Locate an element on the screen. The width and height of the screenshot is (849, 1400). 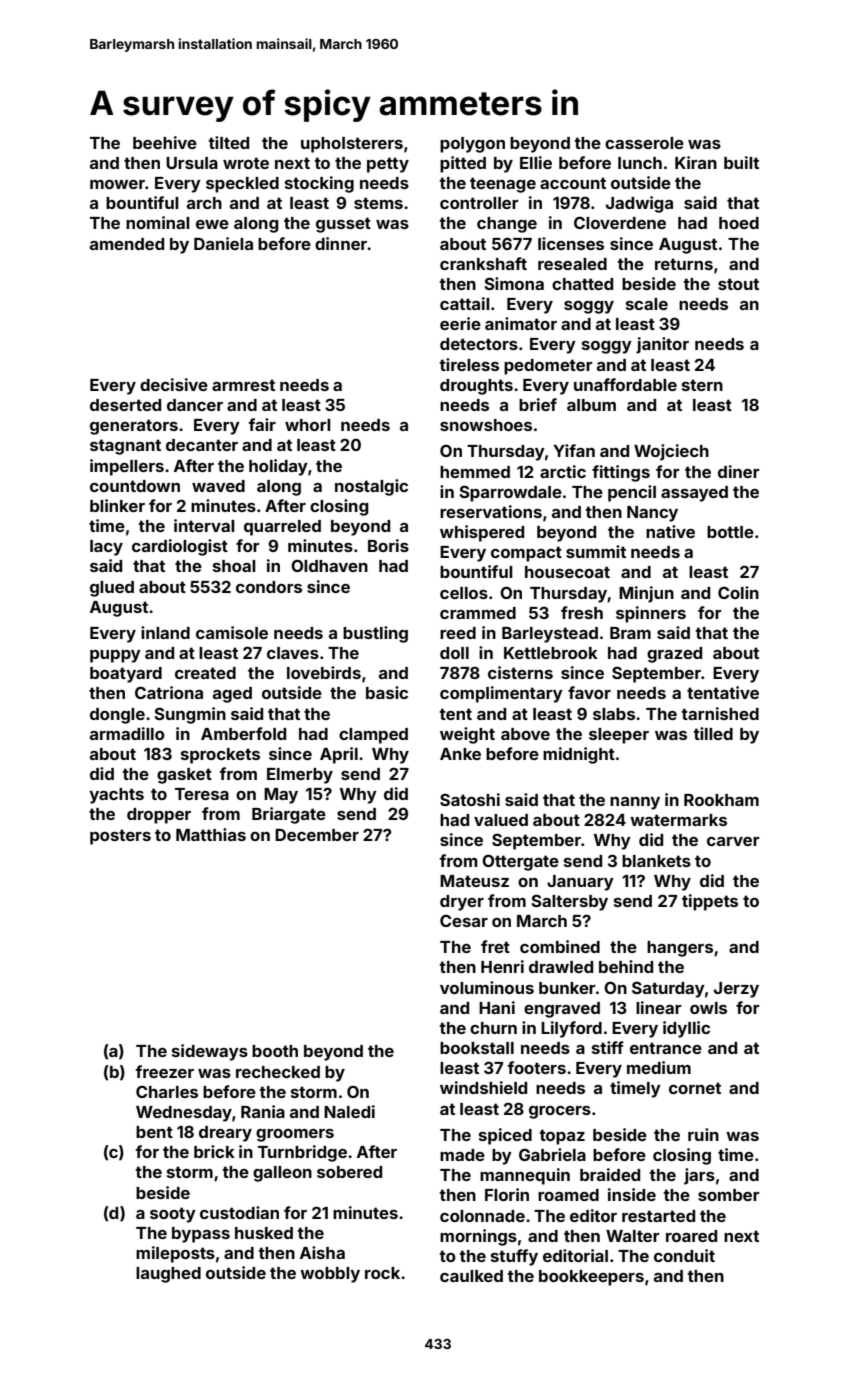
petty is located at coordinates (388, 165).
